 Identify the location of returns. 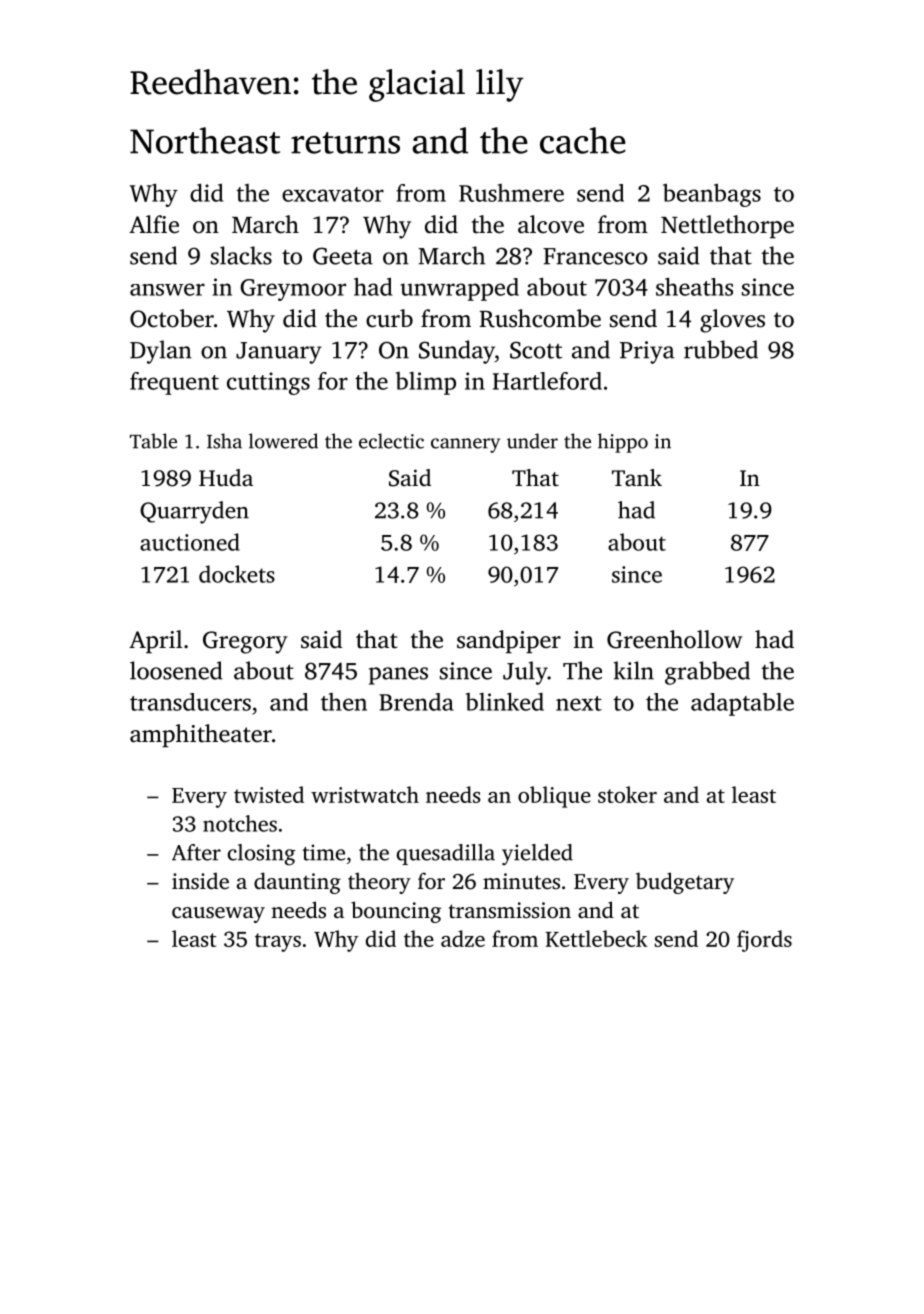
(345, 143).
